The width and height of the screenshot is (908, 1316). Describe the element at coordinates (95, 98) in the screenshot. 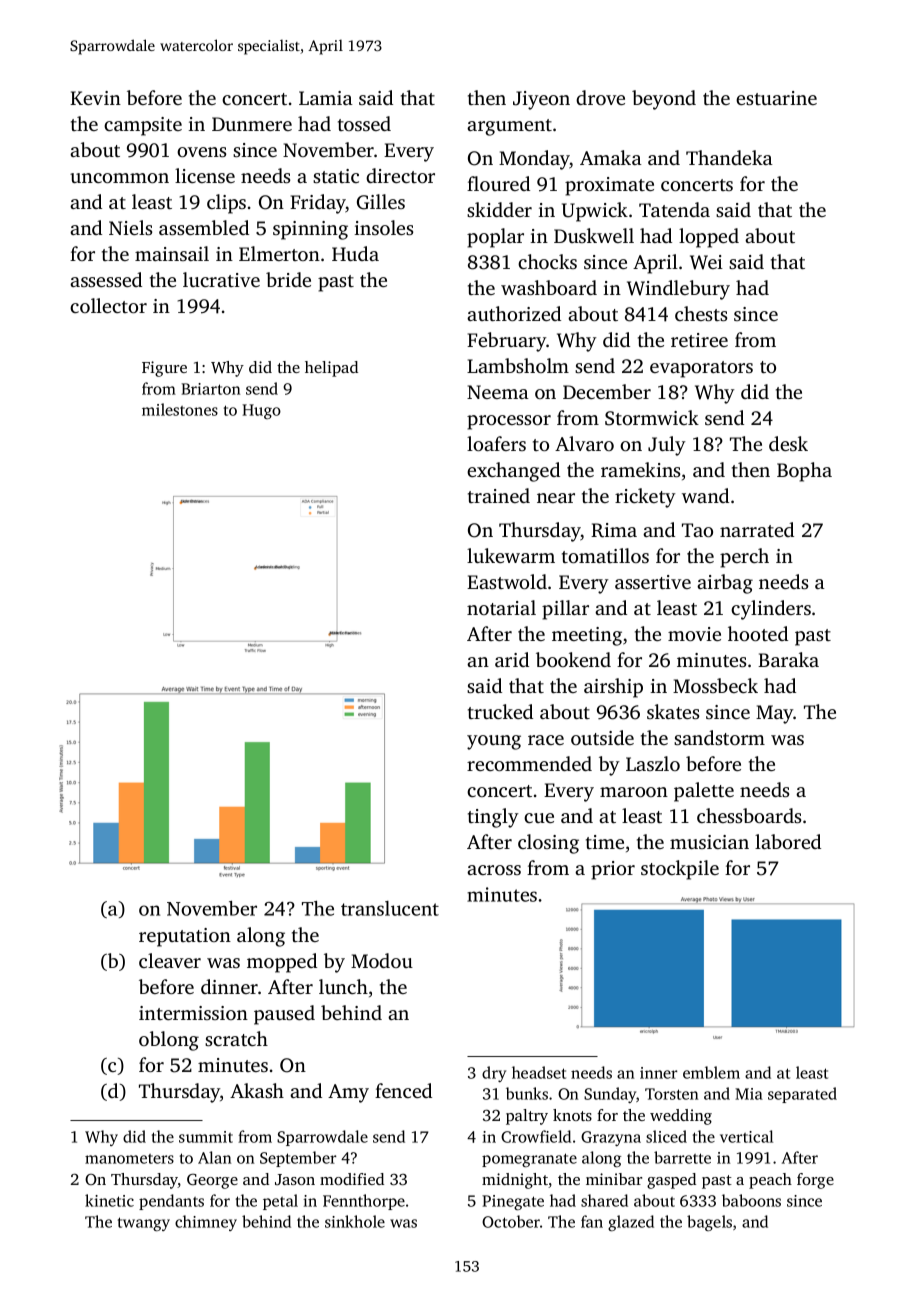

I see `Kevin` at that location.
